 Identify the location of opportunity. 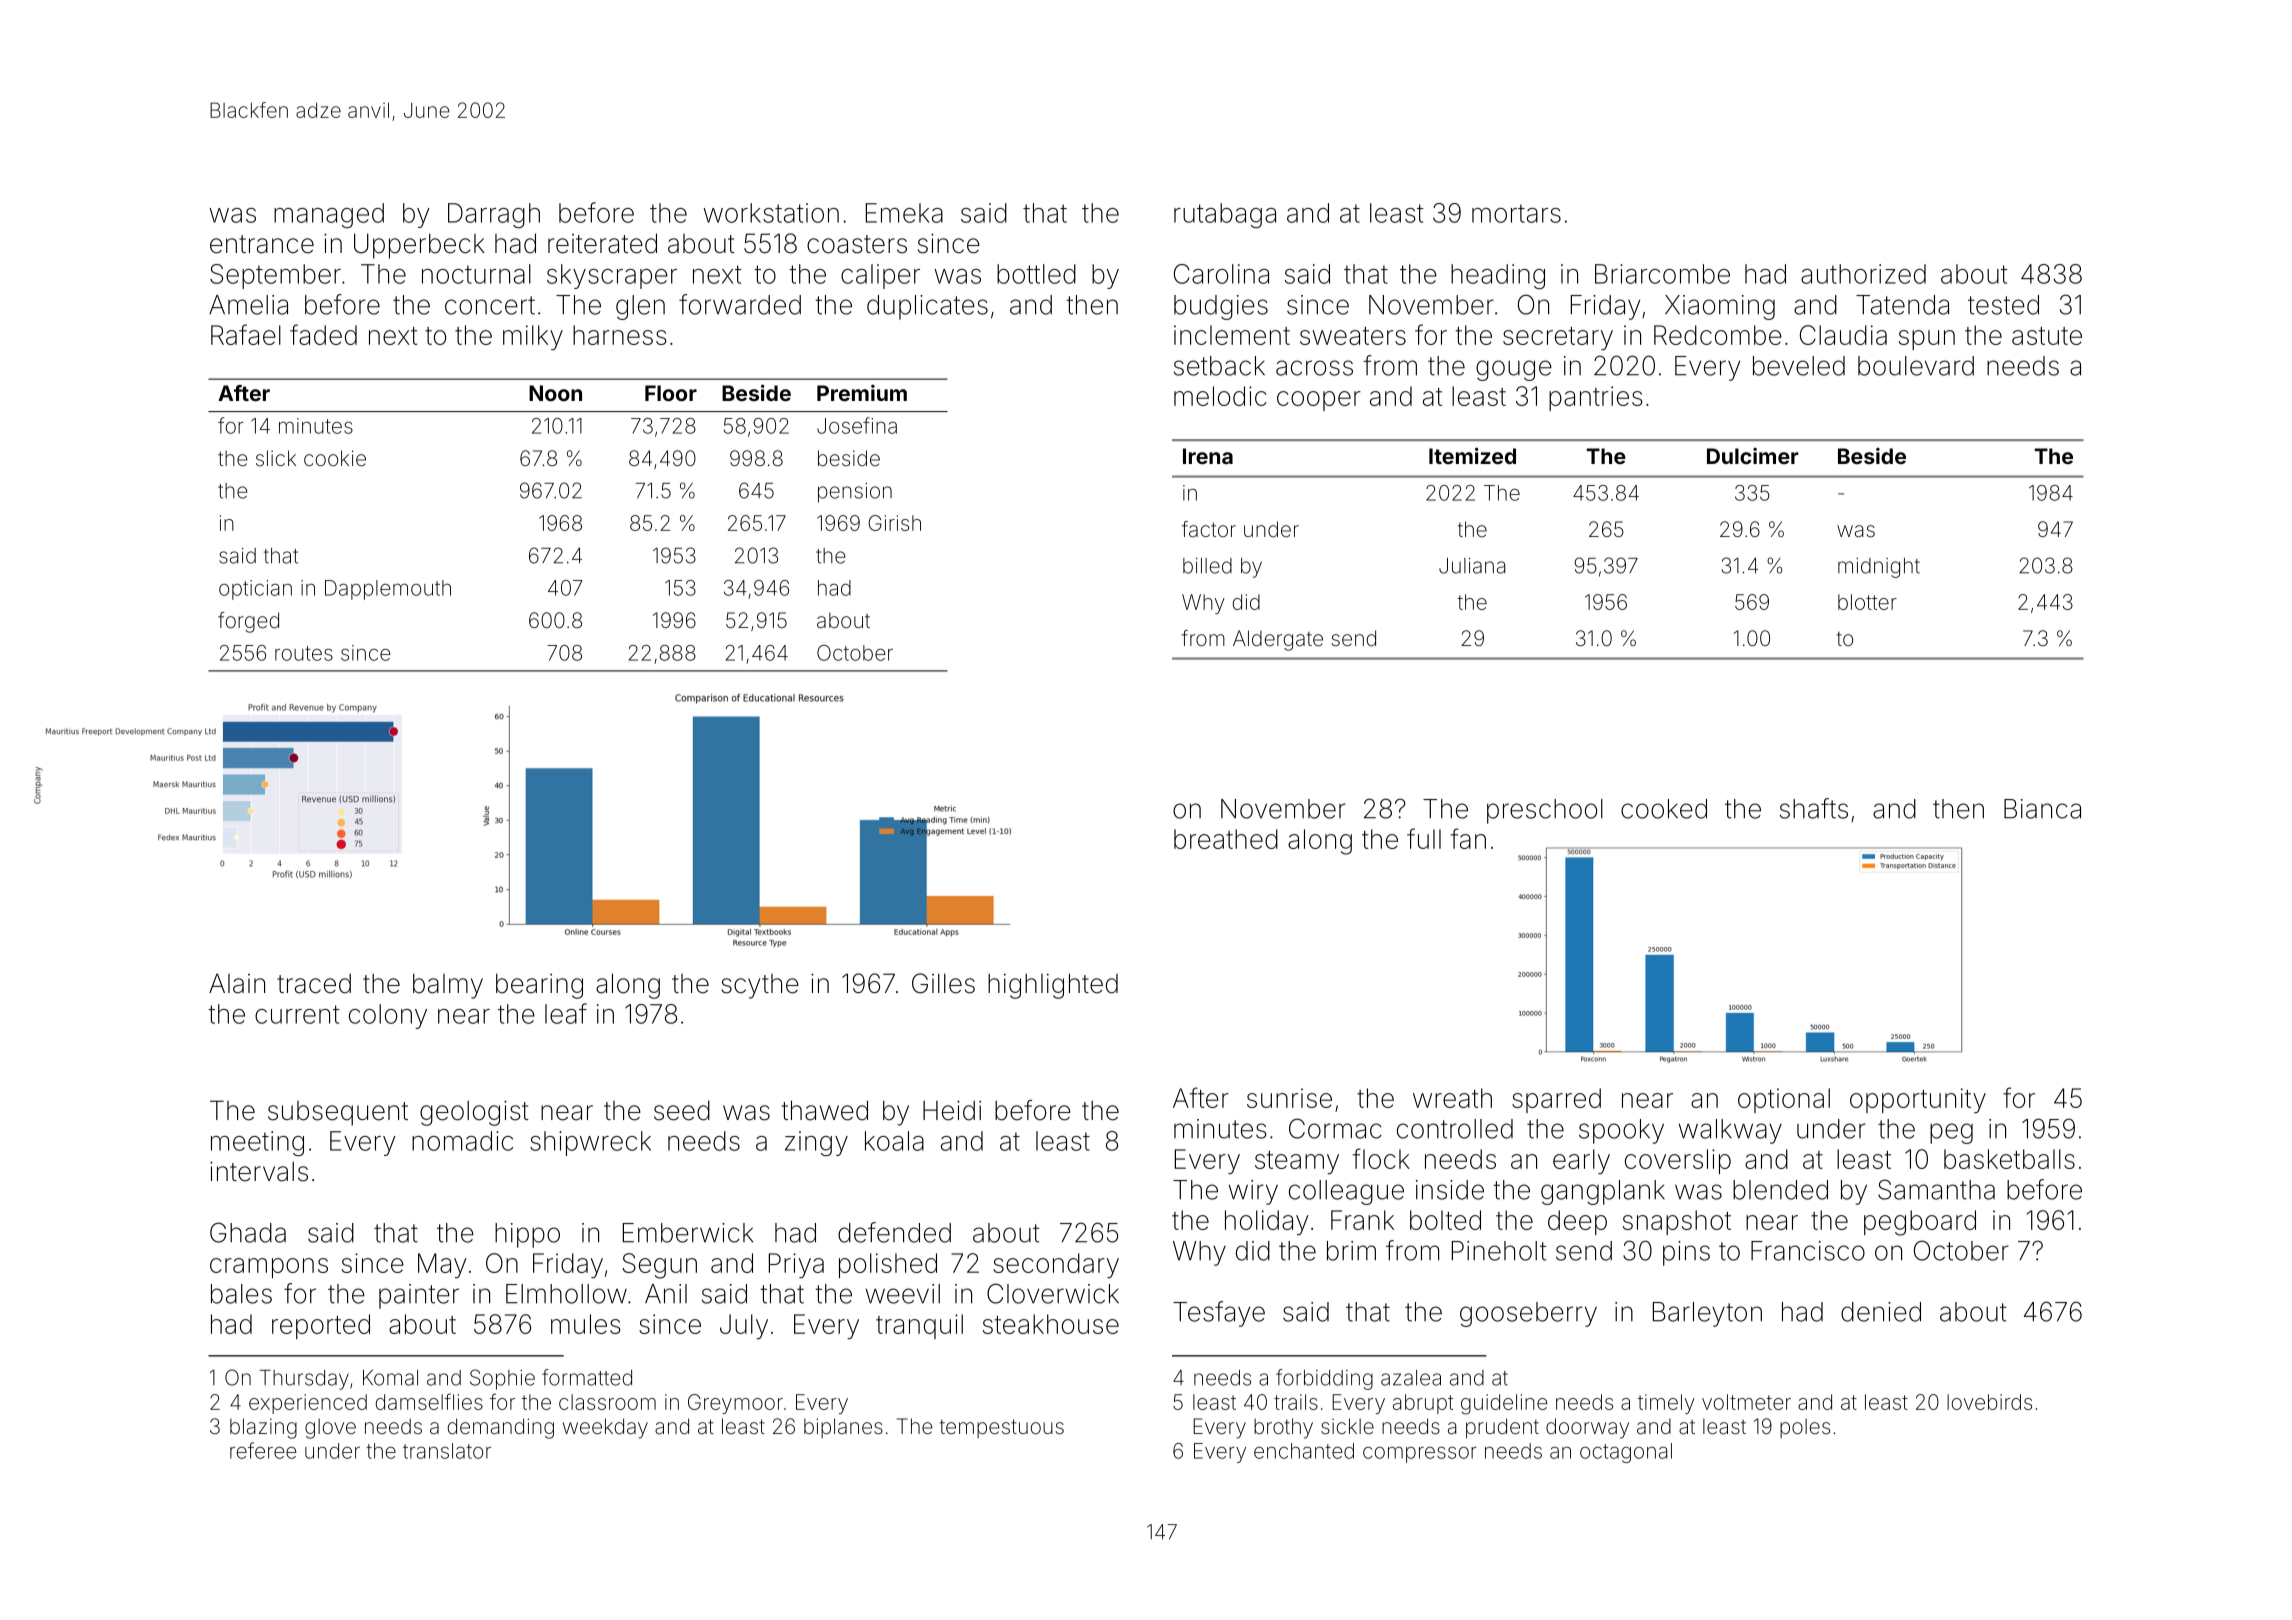
(1918, 1101).
